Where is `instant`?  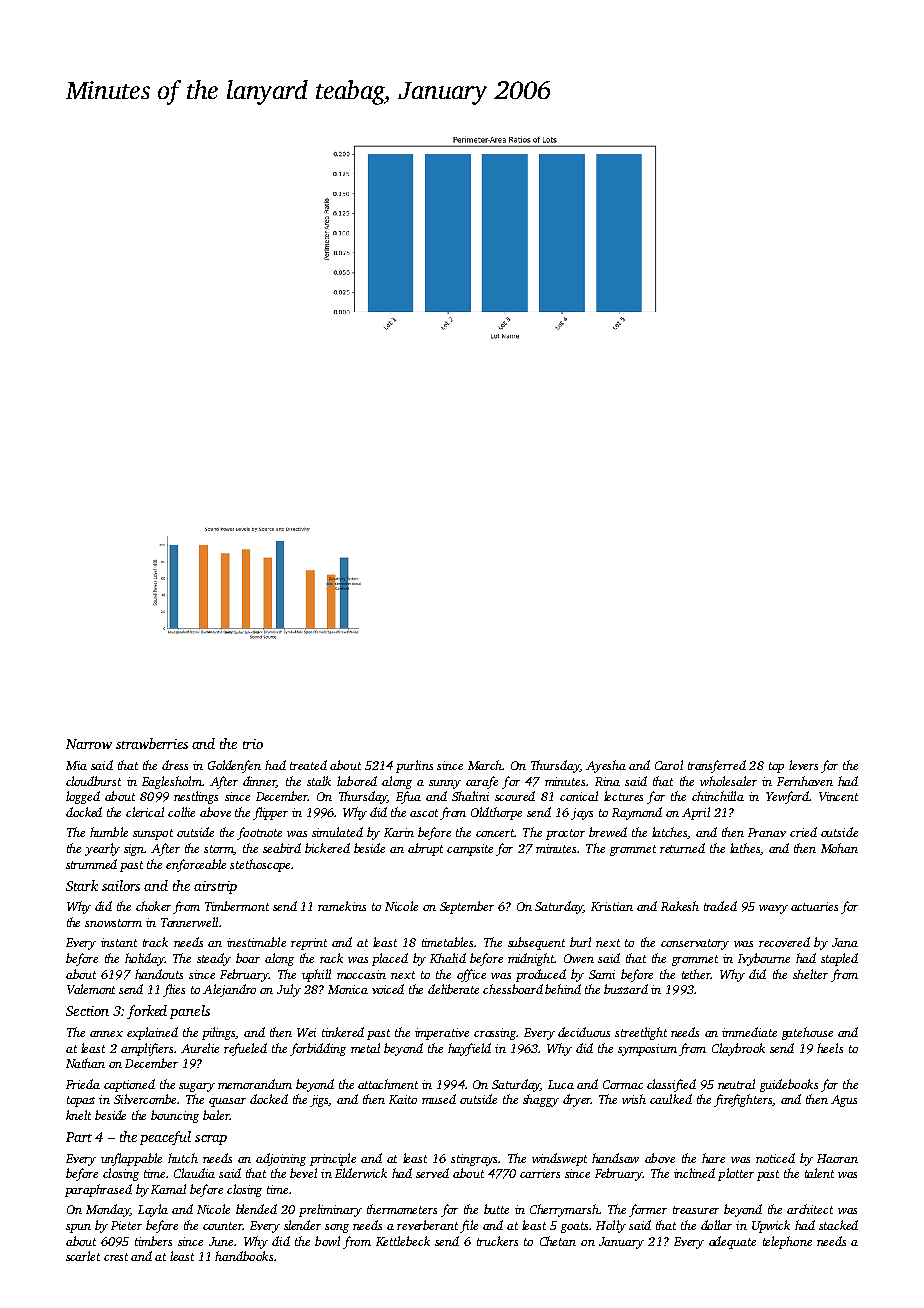
instant is located at coordinates (119, 942).
